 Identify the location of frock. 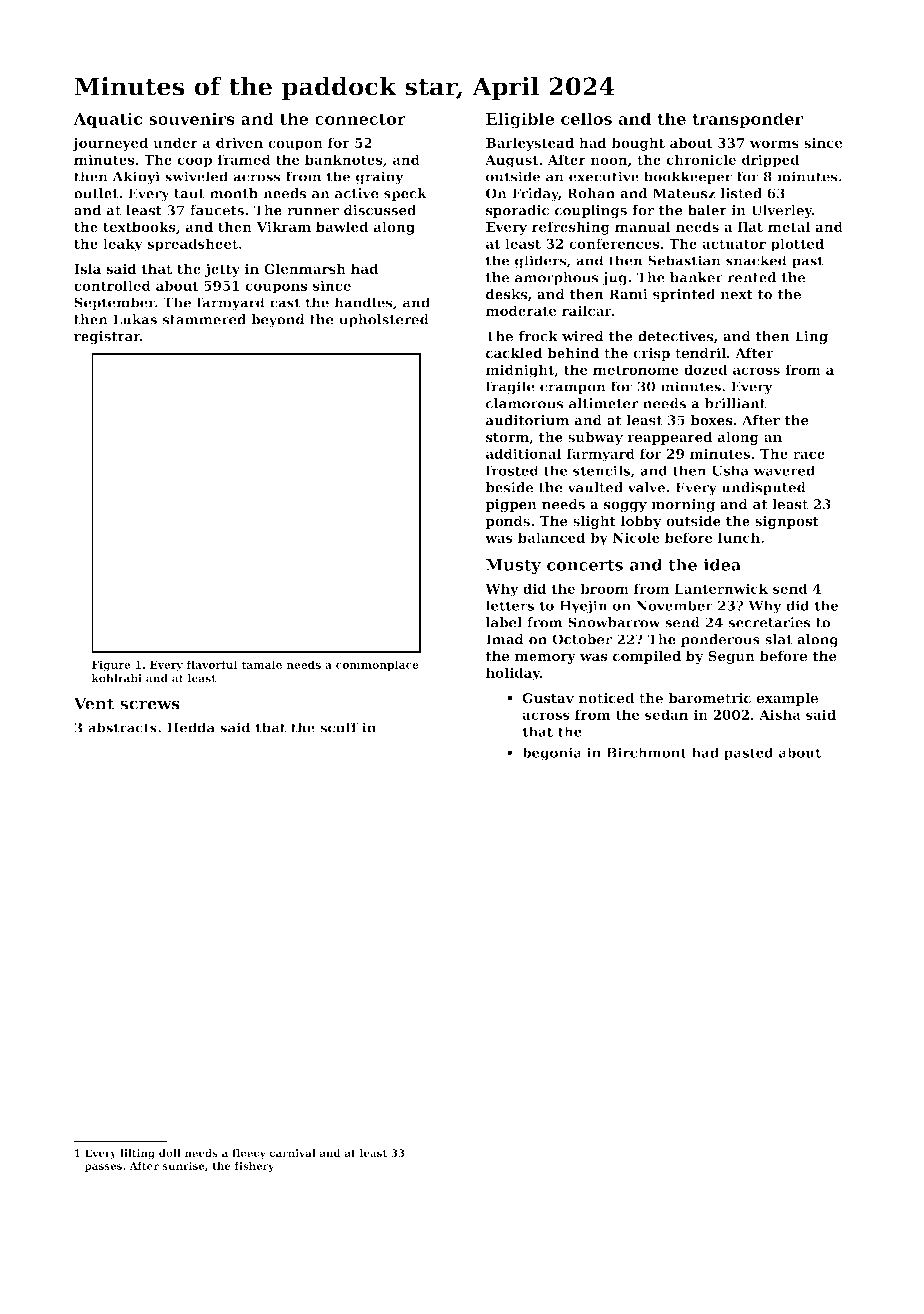
(538, 336).
